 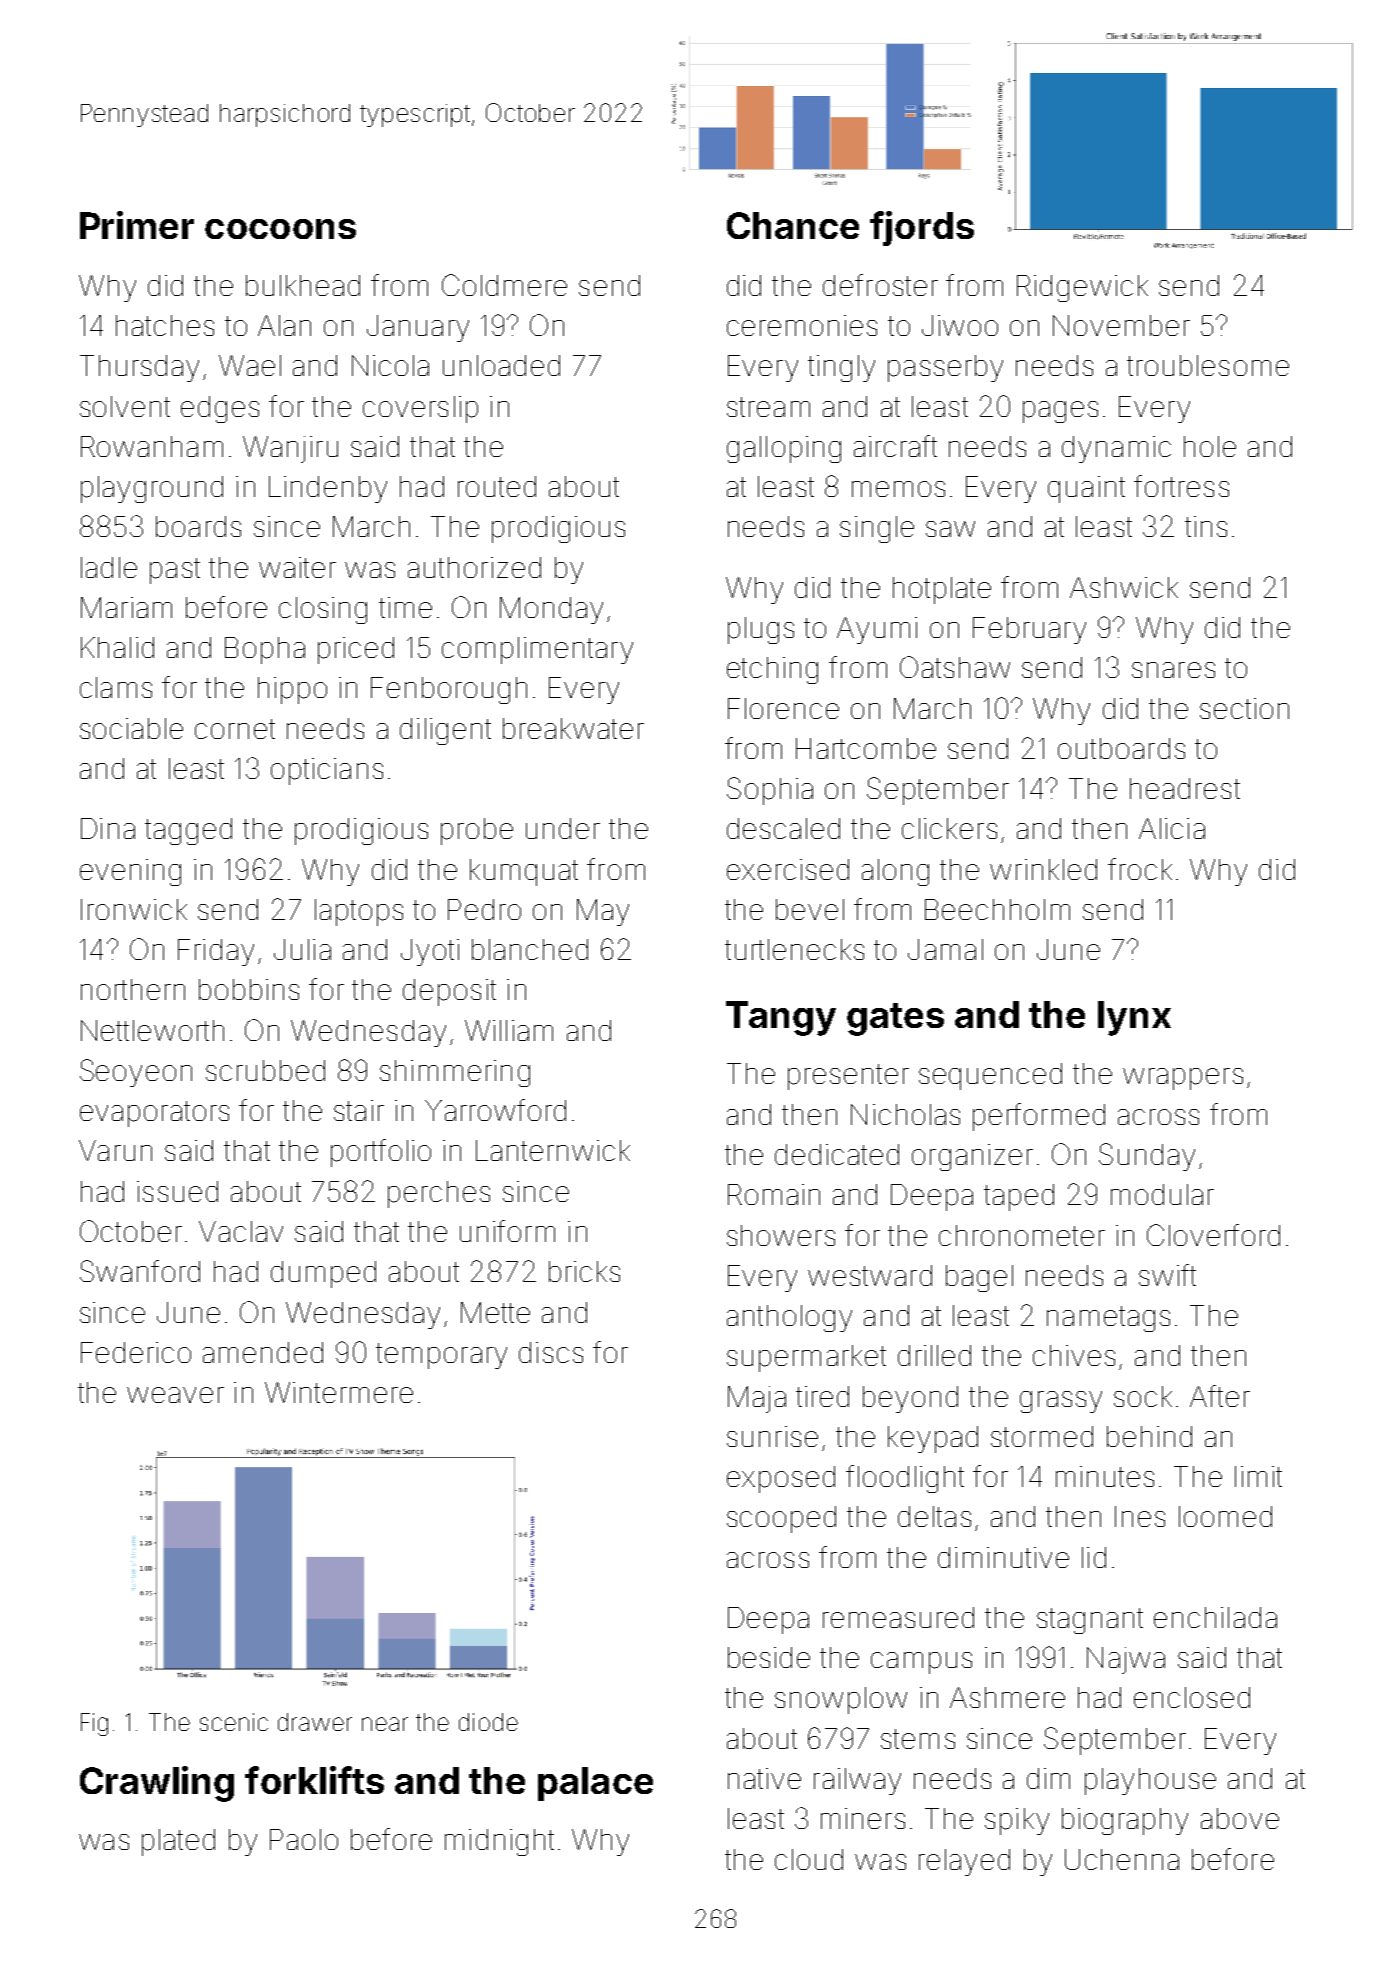 I want to click on drawer, so click(x=315, y=1722).
